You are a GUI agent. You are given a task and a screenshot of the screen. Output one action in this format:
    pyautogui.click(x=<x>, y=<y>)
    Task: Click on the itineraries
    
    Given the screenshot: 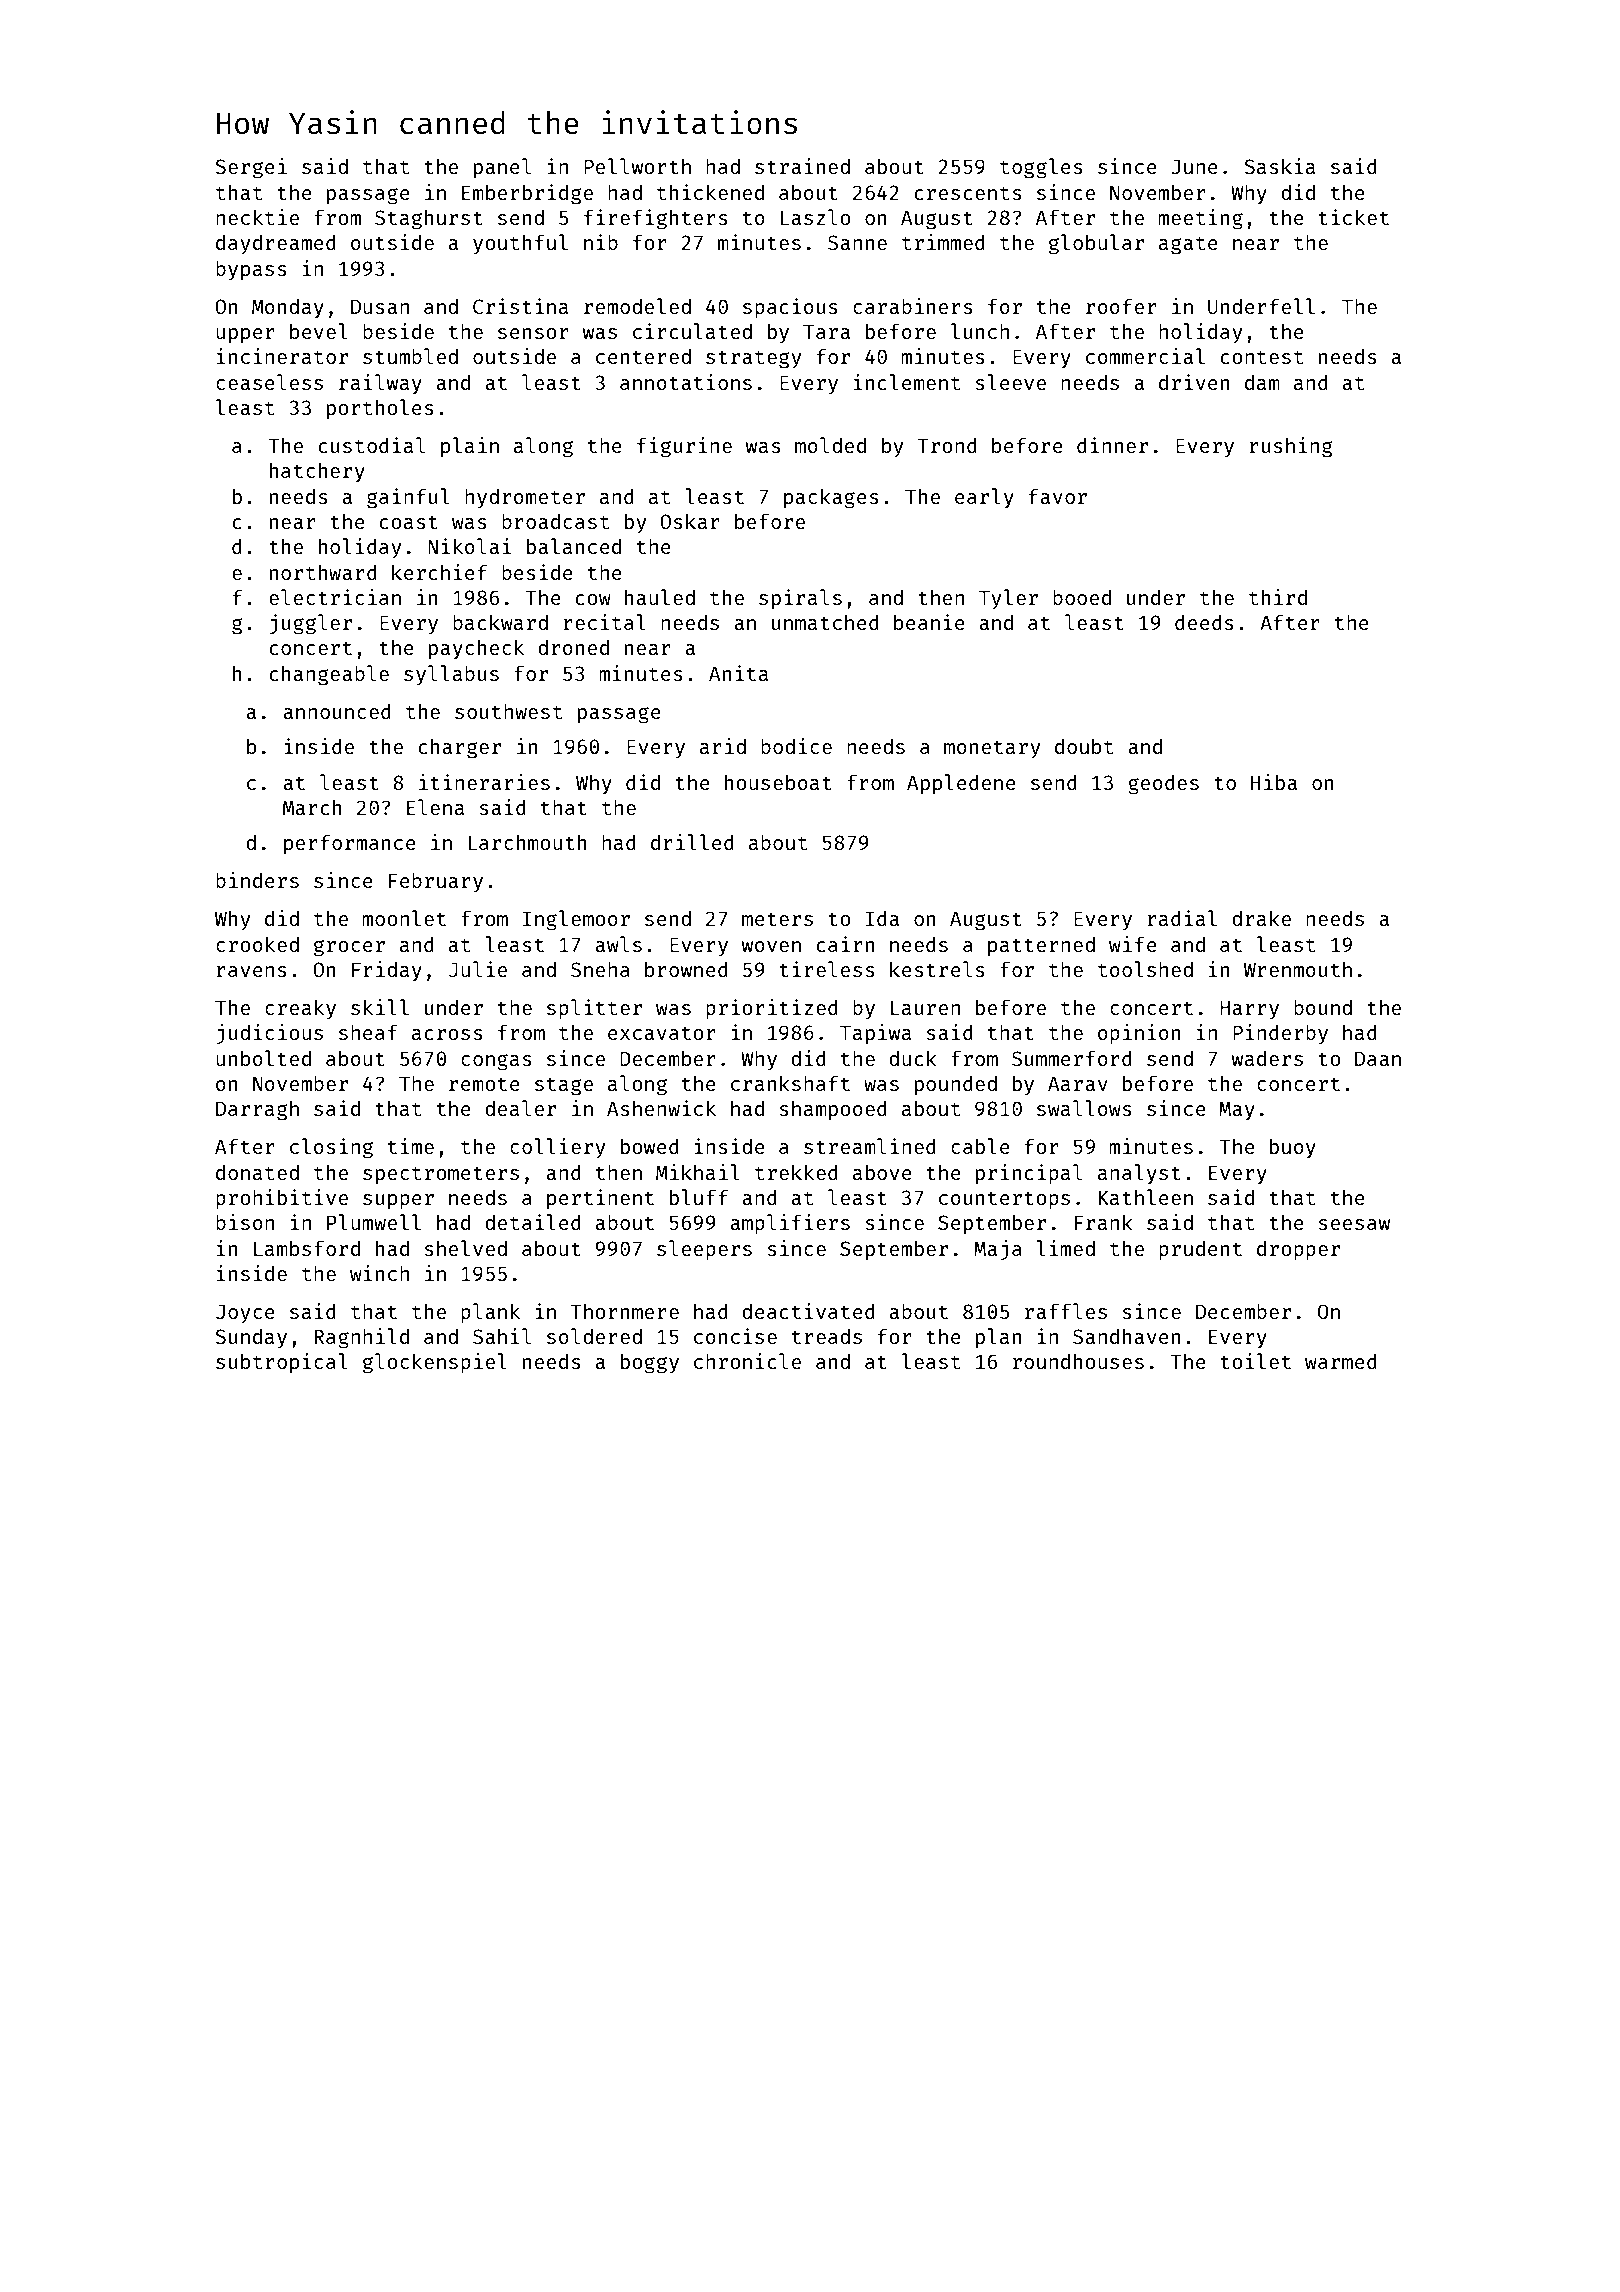 What is the action you would take?
    pyautogui.click(x=484, y=782)
